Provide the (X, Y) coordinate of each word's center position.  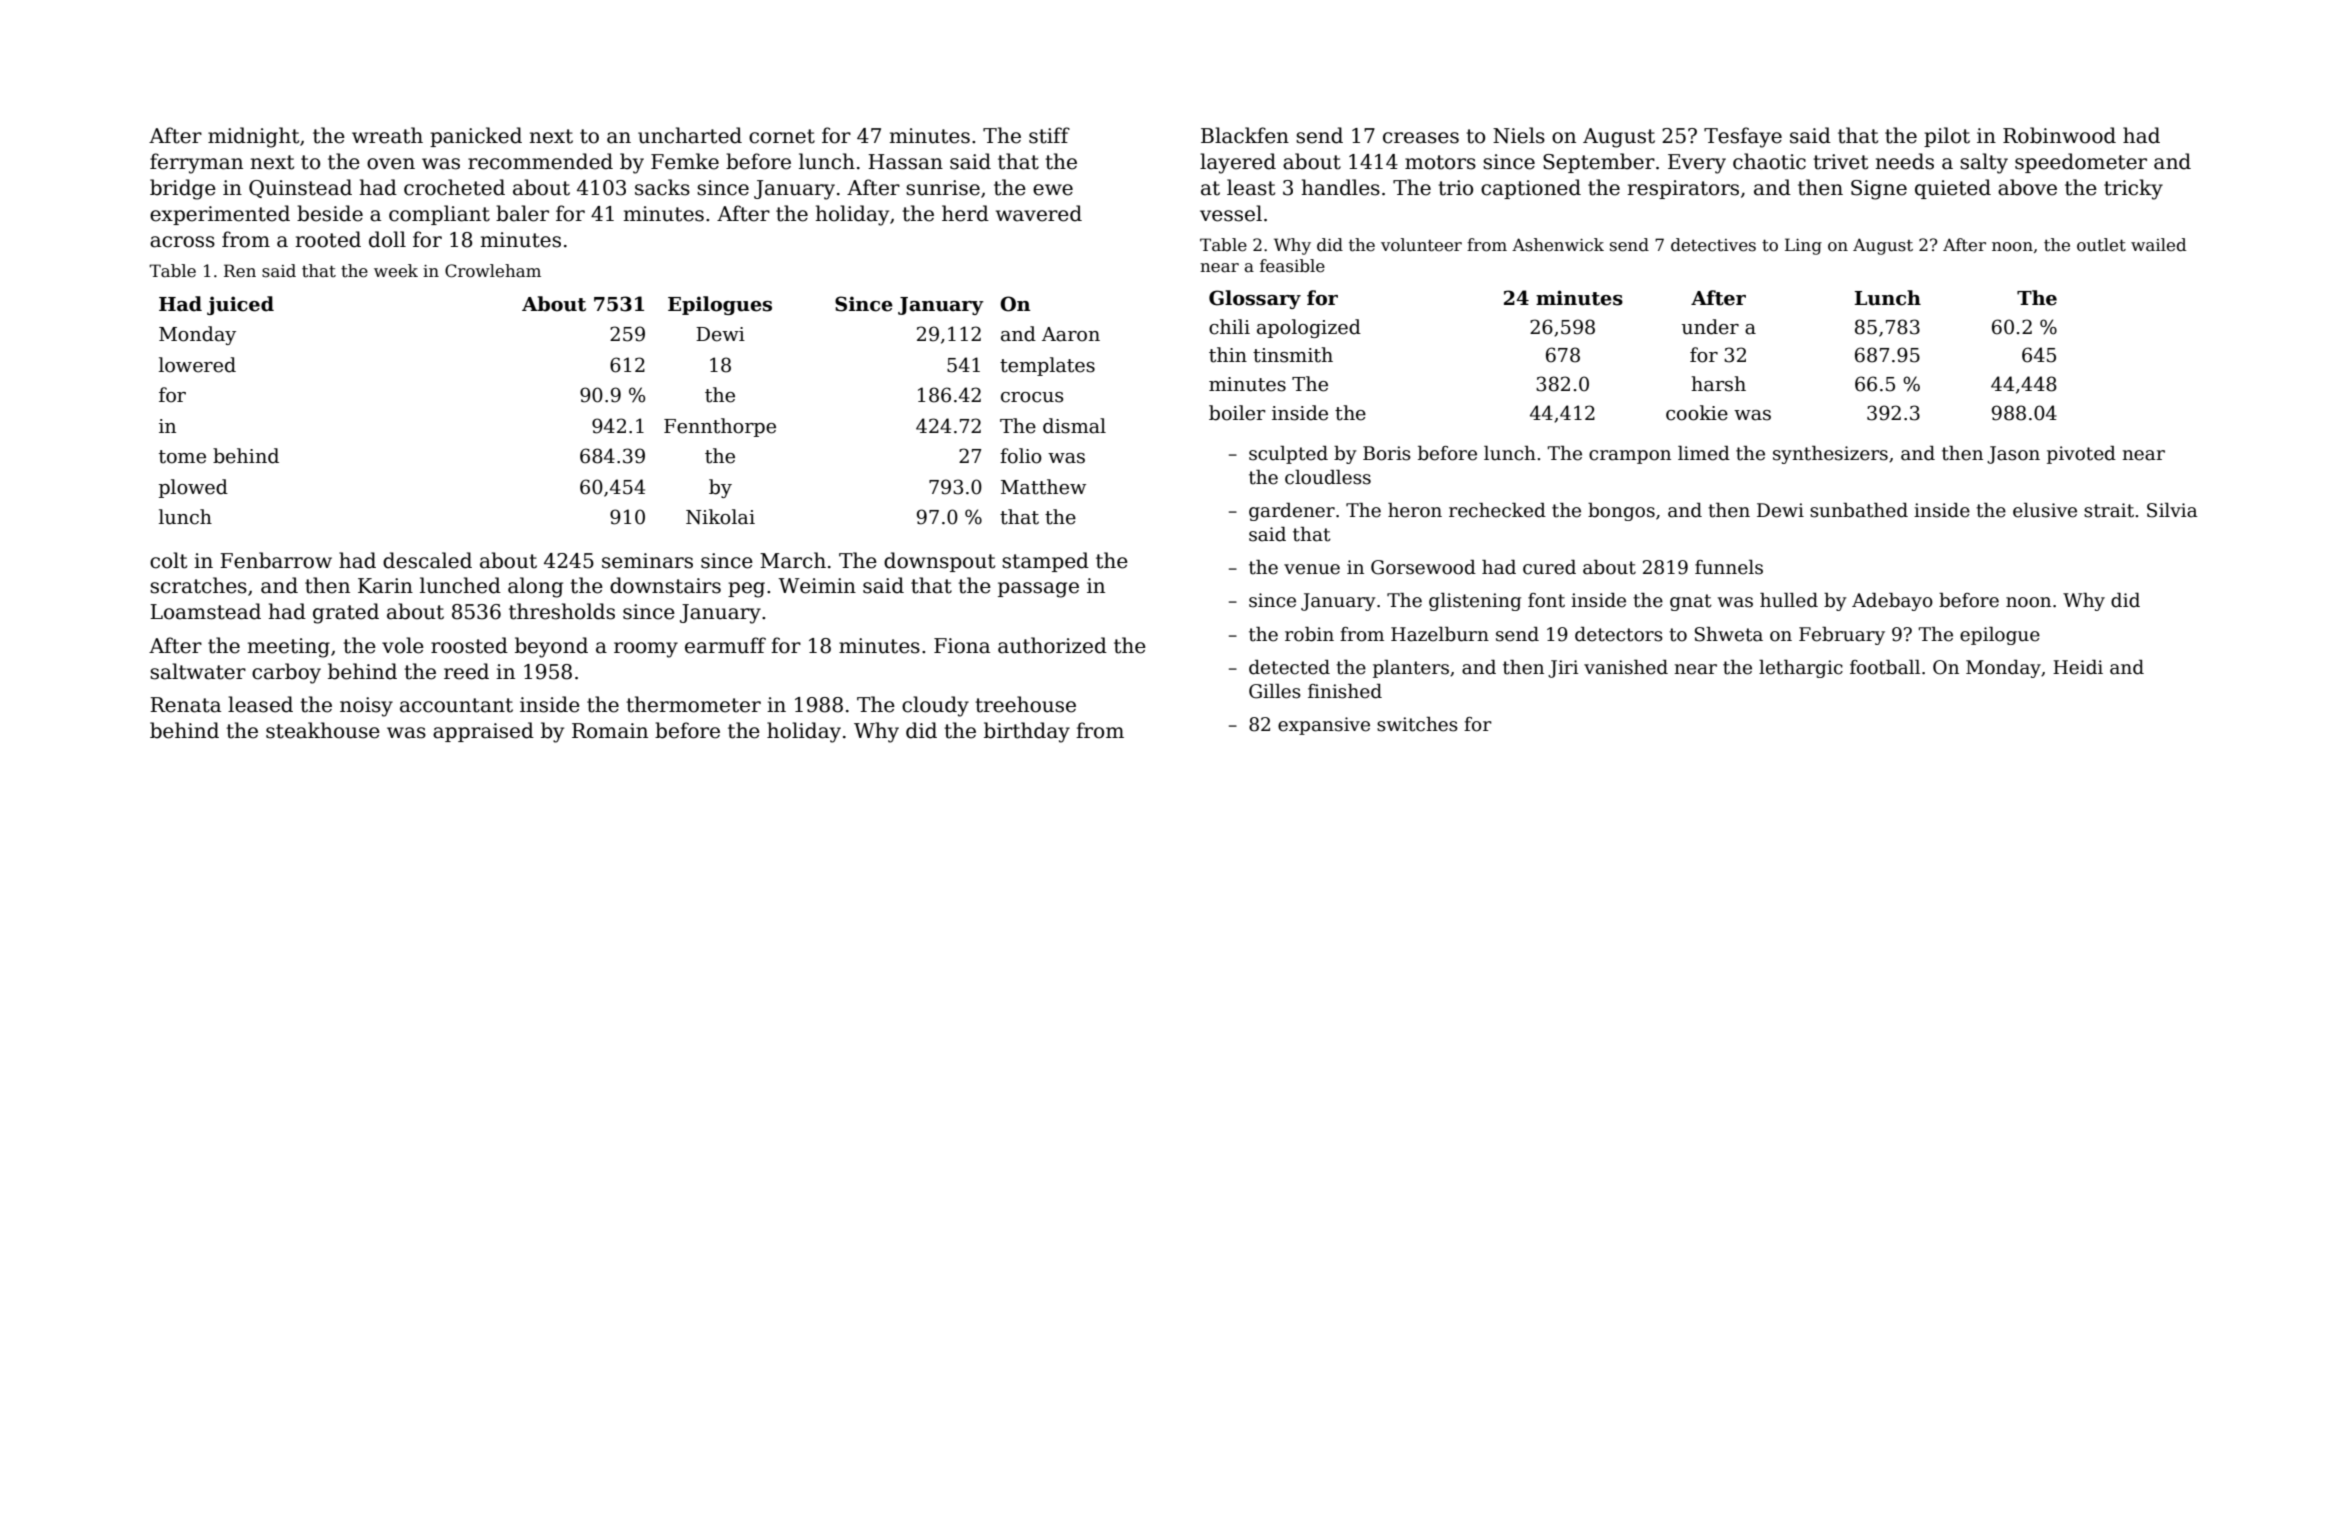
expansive (1324, 726)
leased (260, 704)
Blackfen (1245, 135)
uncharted (690, 135)
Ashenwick (1558, 245)
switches (1417, 724)
